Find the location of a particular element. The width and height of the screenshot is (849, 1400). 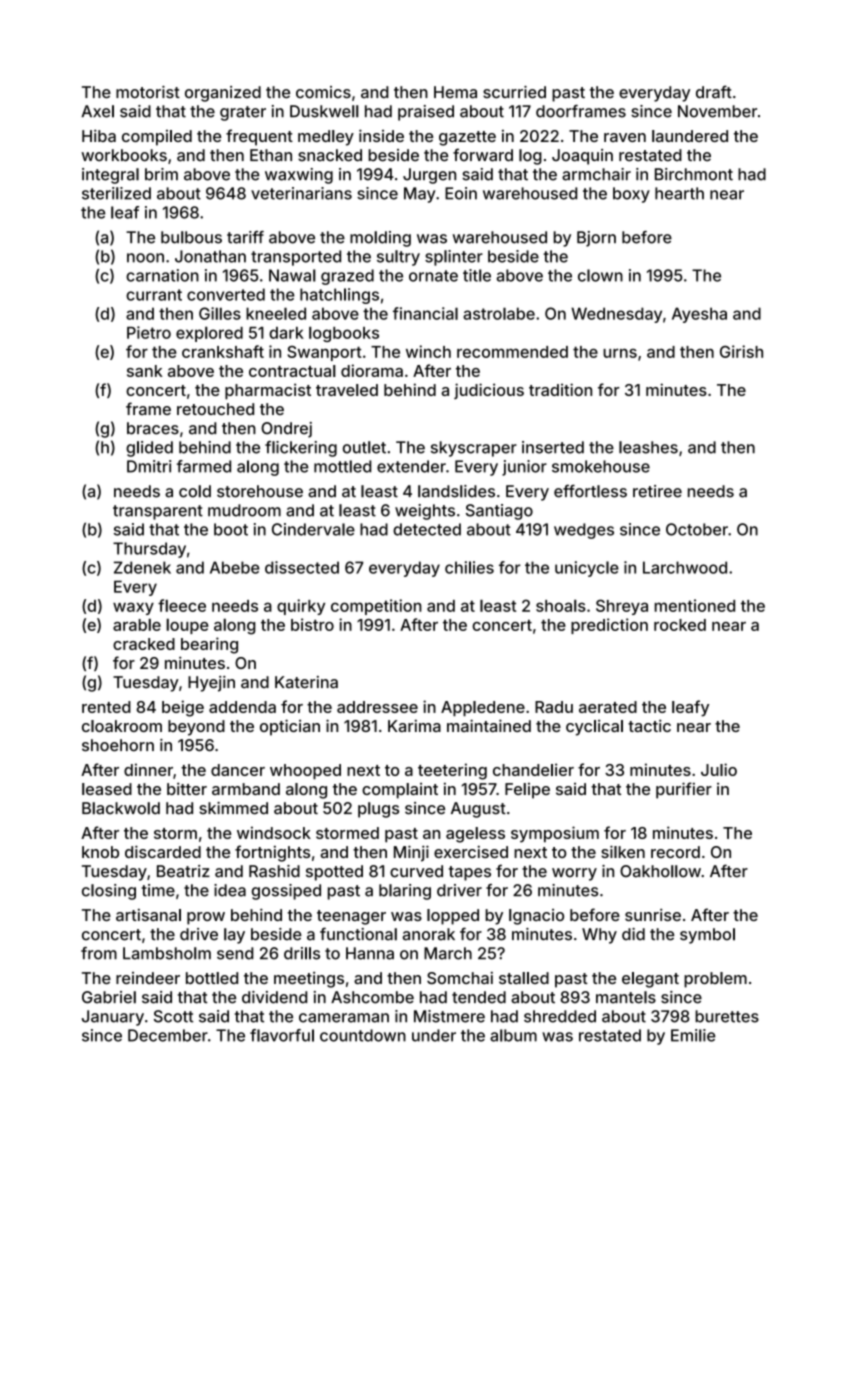

December is located at coordinates (168, 1035).
